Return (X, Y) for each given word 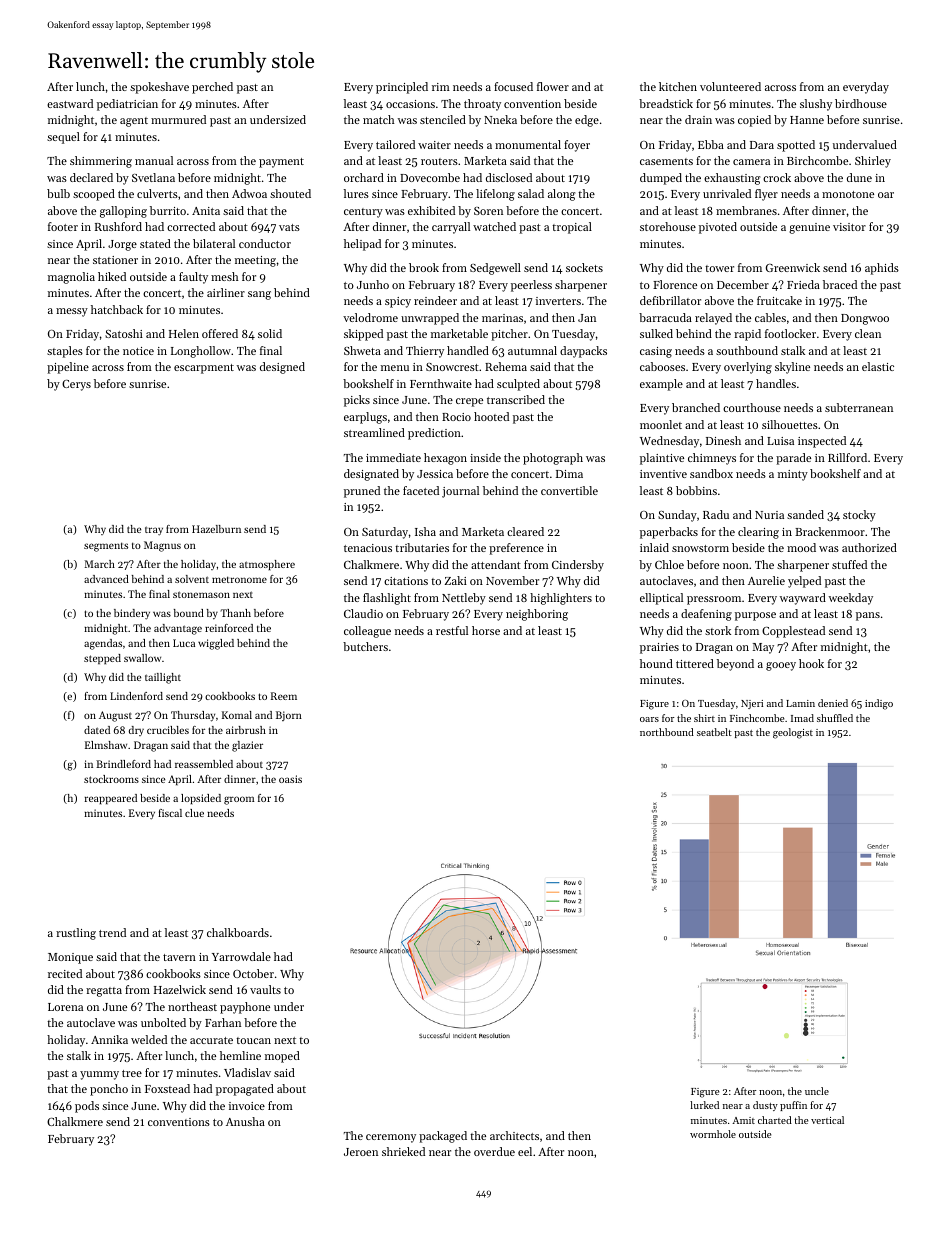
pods (87, 1107)
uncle (817, 1091)
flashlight (387, 599)
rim (441, 87)
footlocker (790, 333)
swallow (142, 658)
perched (212, 88)
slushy (816, 105)
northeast (192, 1006)
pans (868, 616)
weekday (851, 599)
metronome (239, 579)
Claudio (363, 613)
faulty (193, 278)
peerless (531, 286)
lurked (704, 1105)
